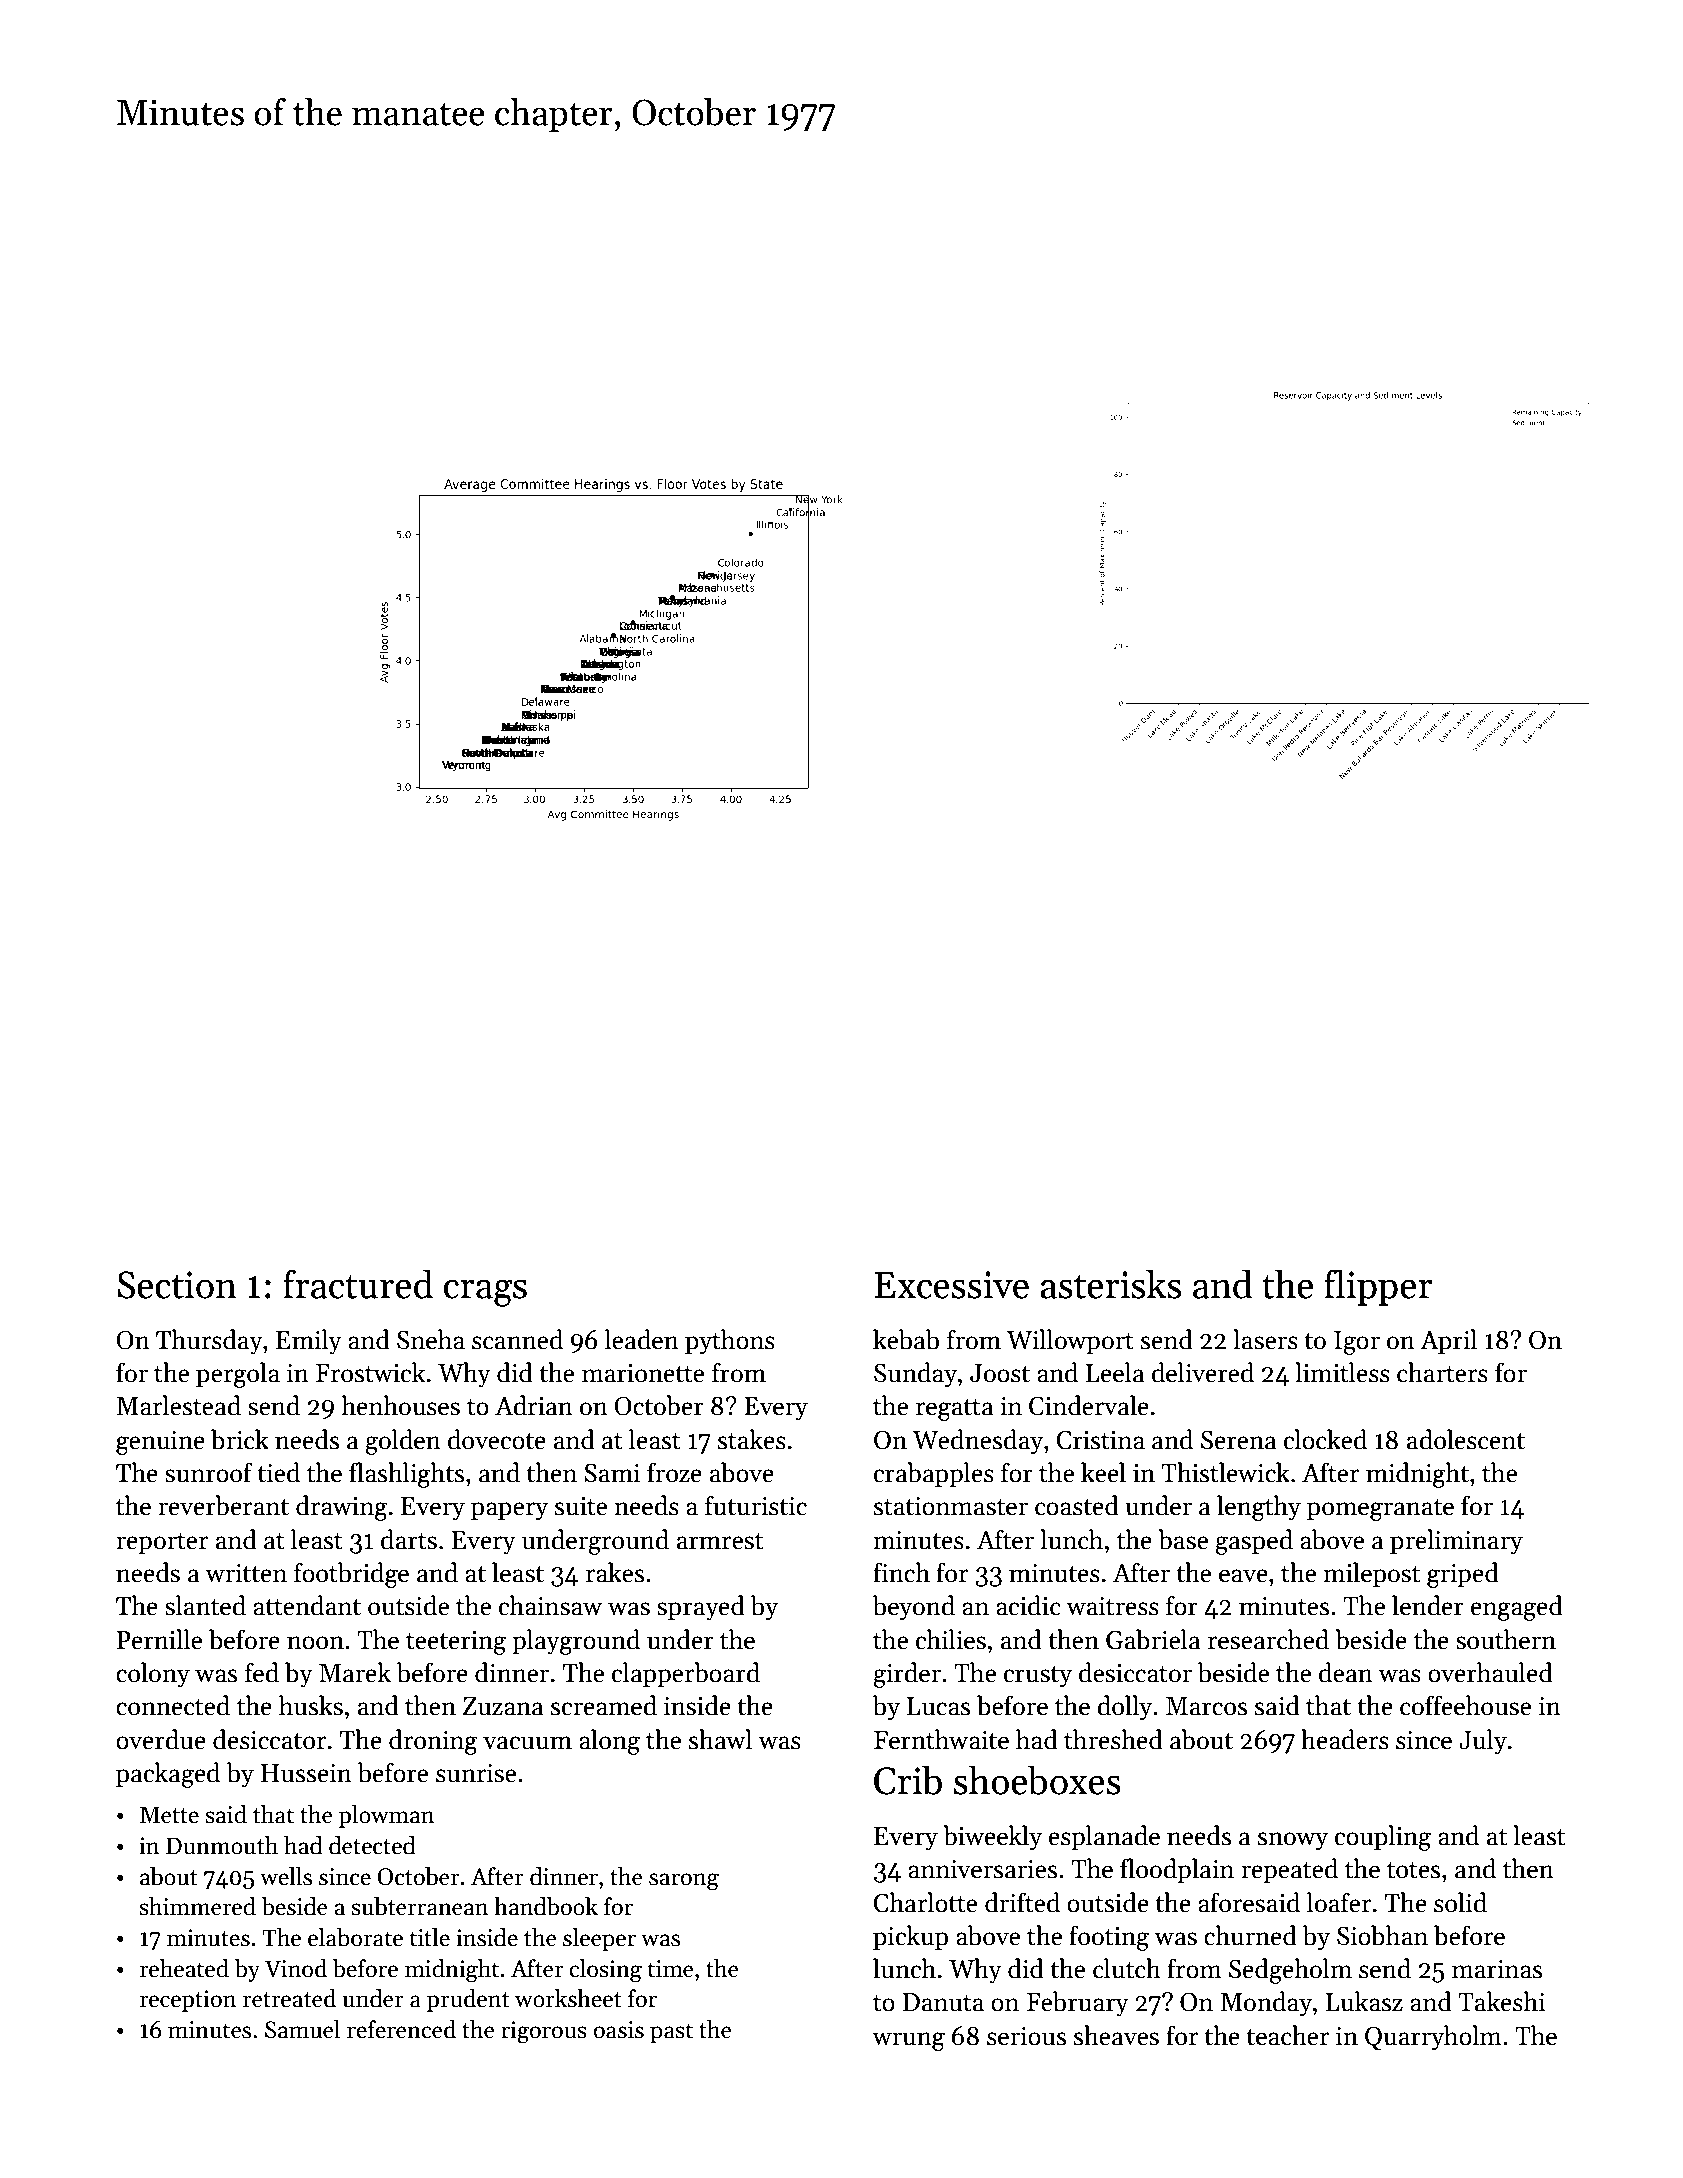 This image has height=2178, width=1683. What do you see at coordinates (153, 1675) in the image?
I see `colony` at bounding box center [153, 1675].
